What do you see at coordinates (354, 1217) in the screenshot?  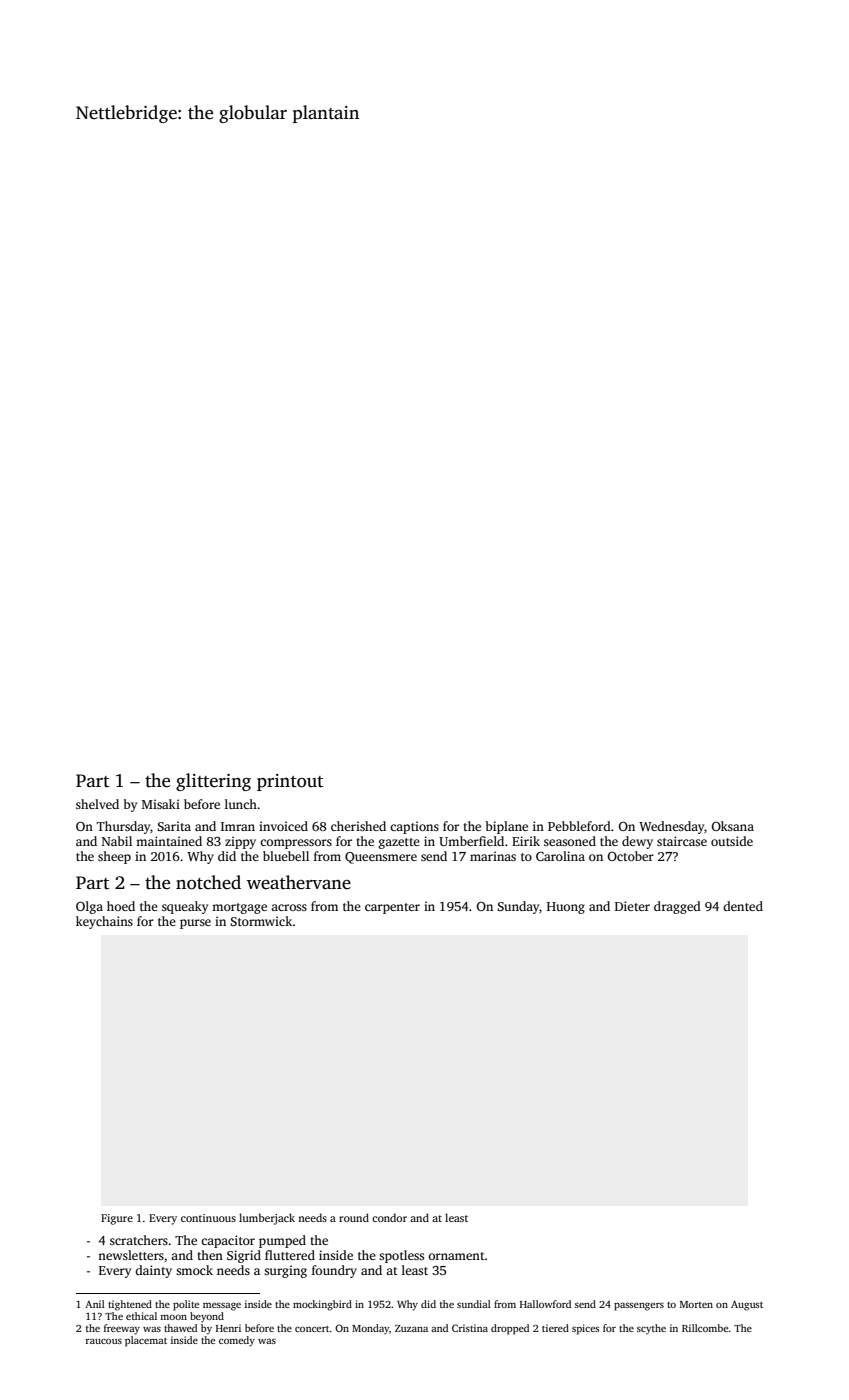 I see `round` at bounding box center [354, 1217].
